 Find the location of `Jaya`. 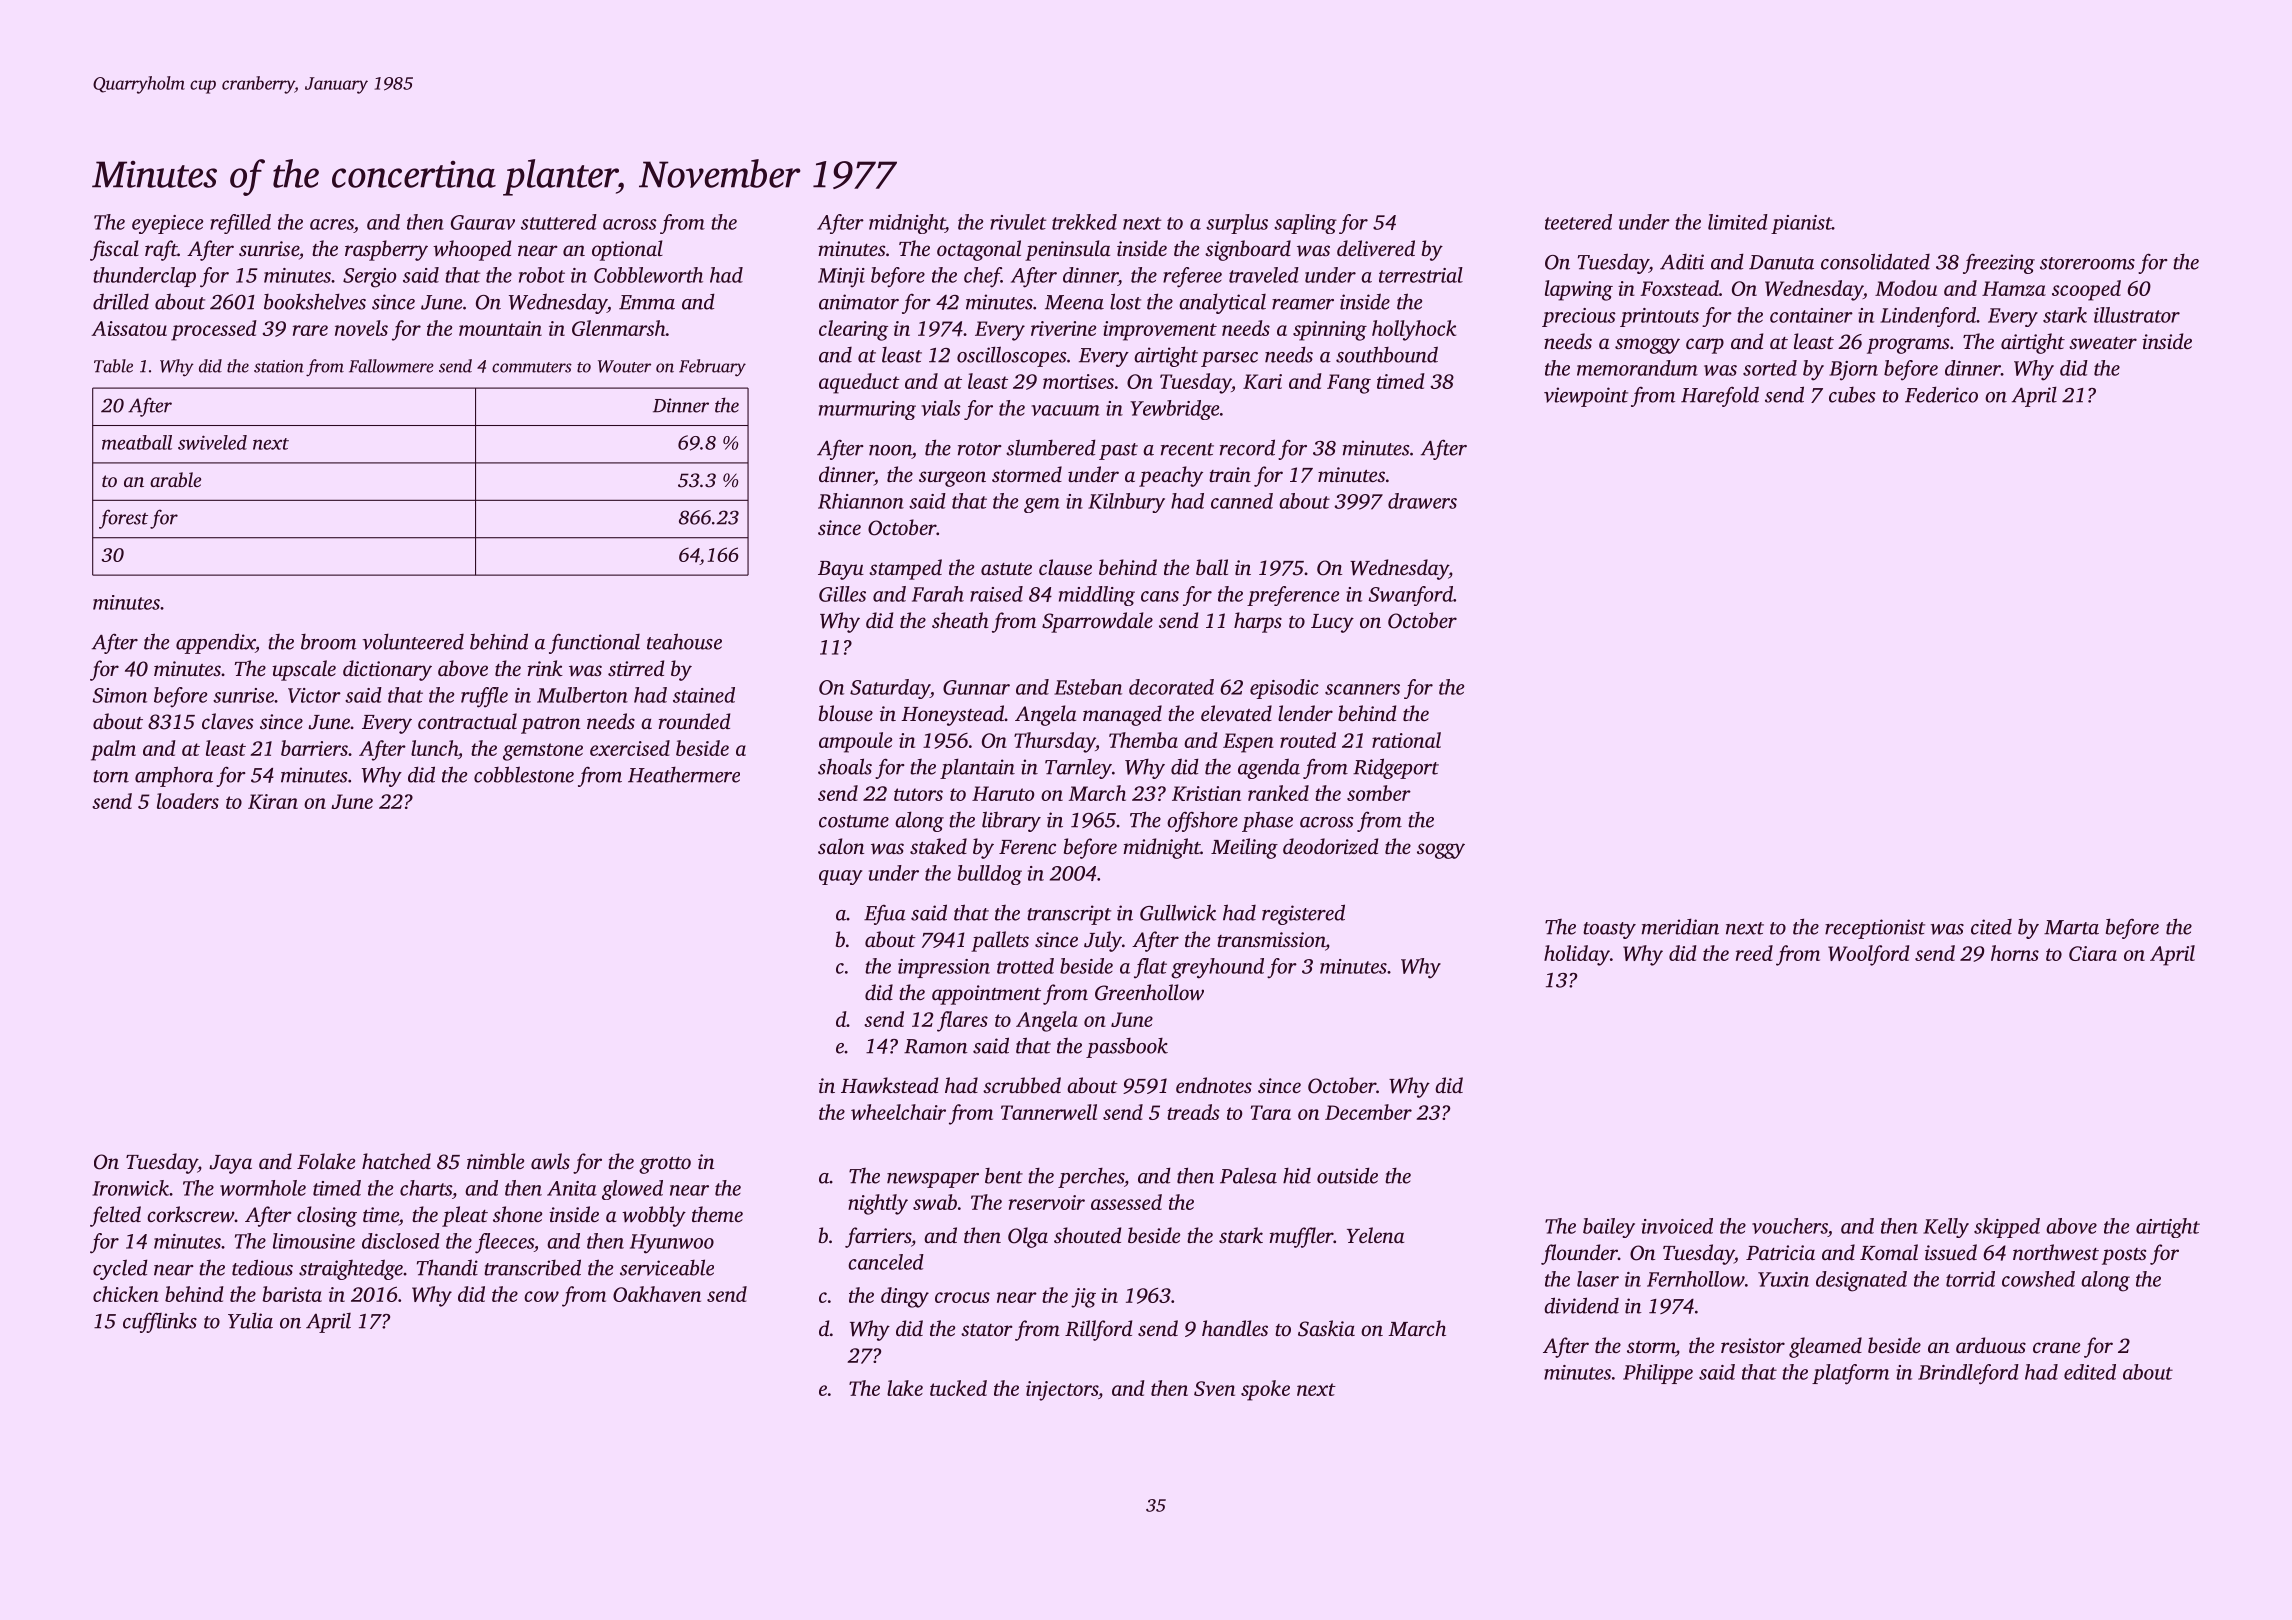

Jaya is located at coordinates (230, 1164).
